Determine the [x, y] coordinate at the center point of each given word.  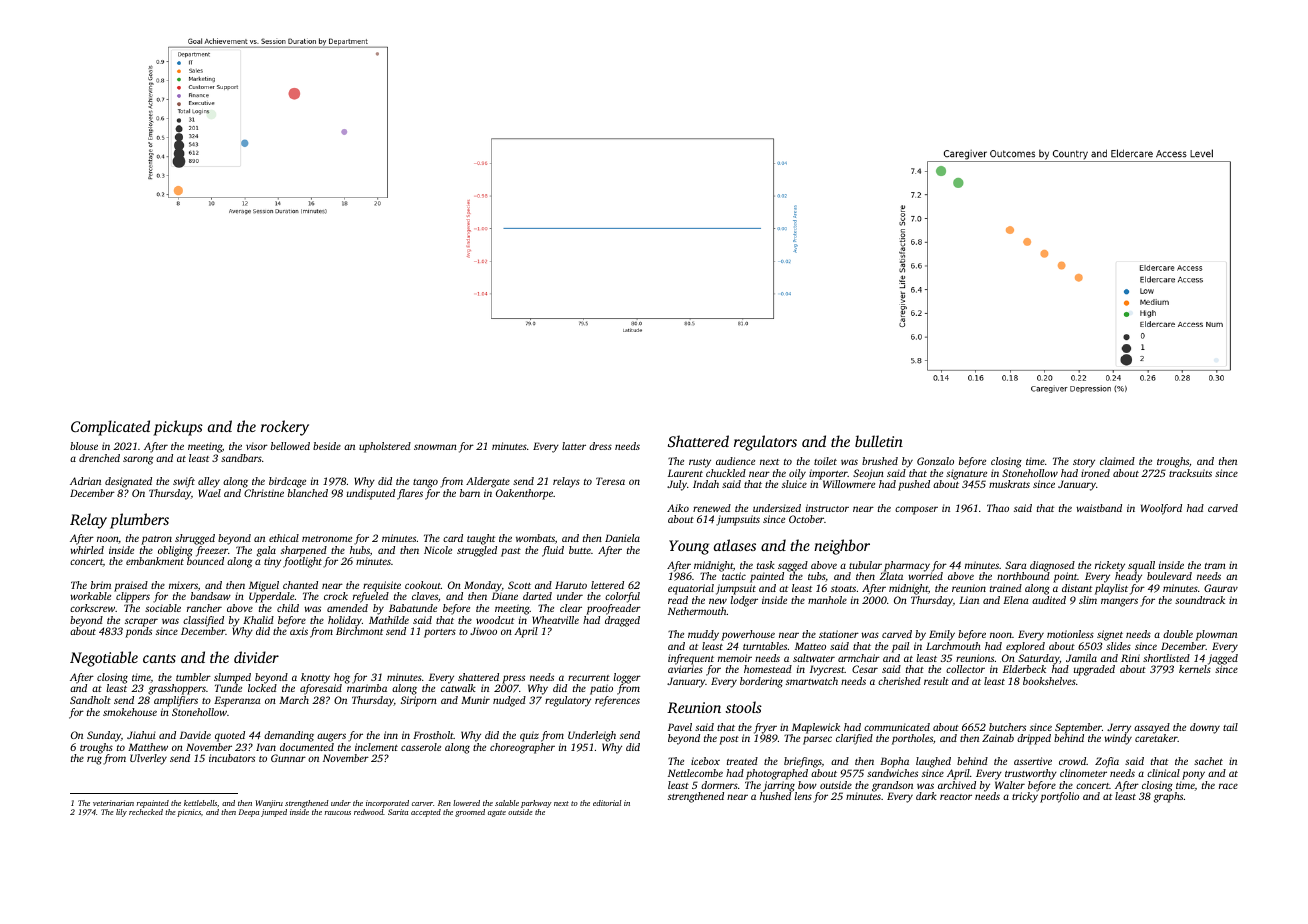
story [1084, 463]
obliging [175, 551]
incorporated [387, 804]
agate [497, 813]
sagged [793, 566]
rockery [285, 428]
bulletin [879, 441]
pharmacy [907, 566]
